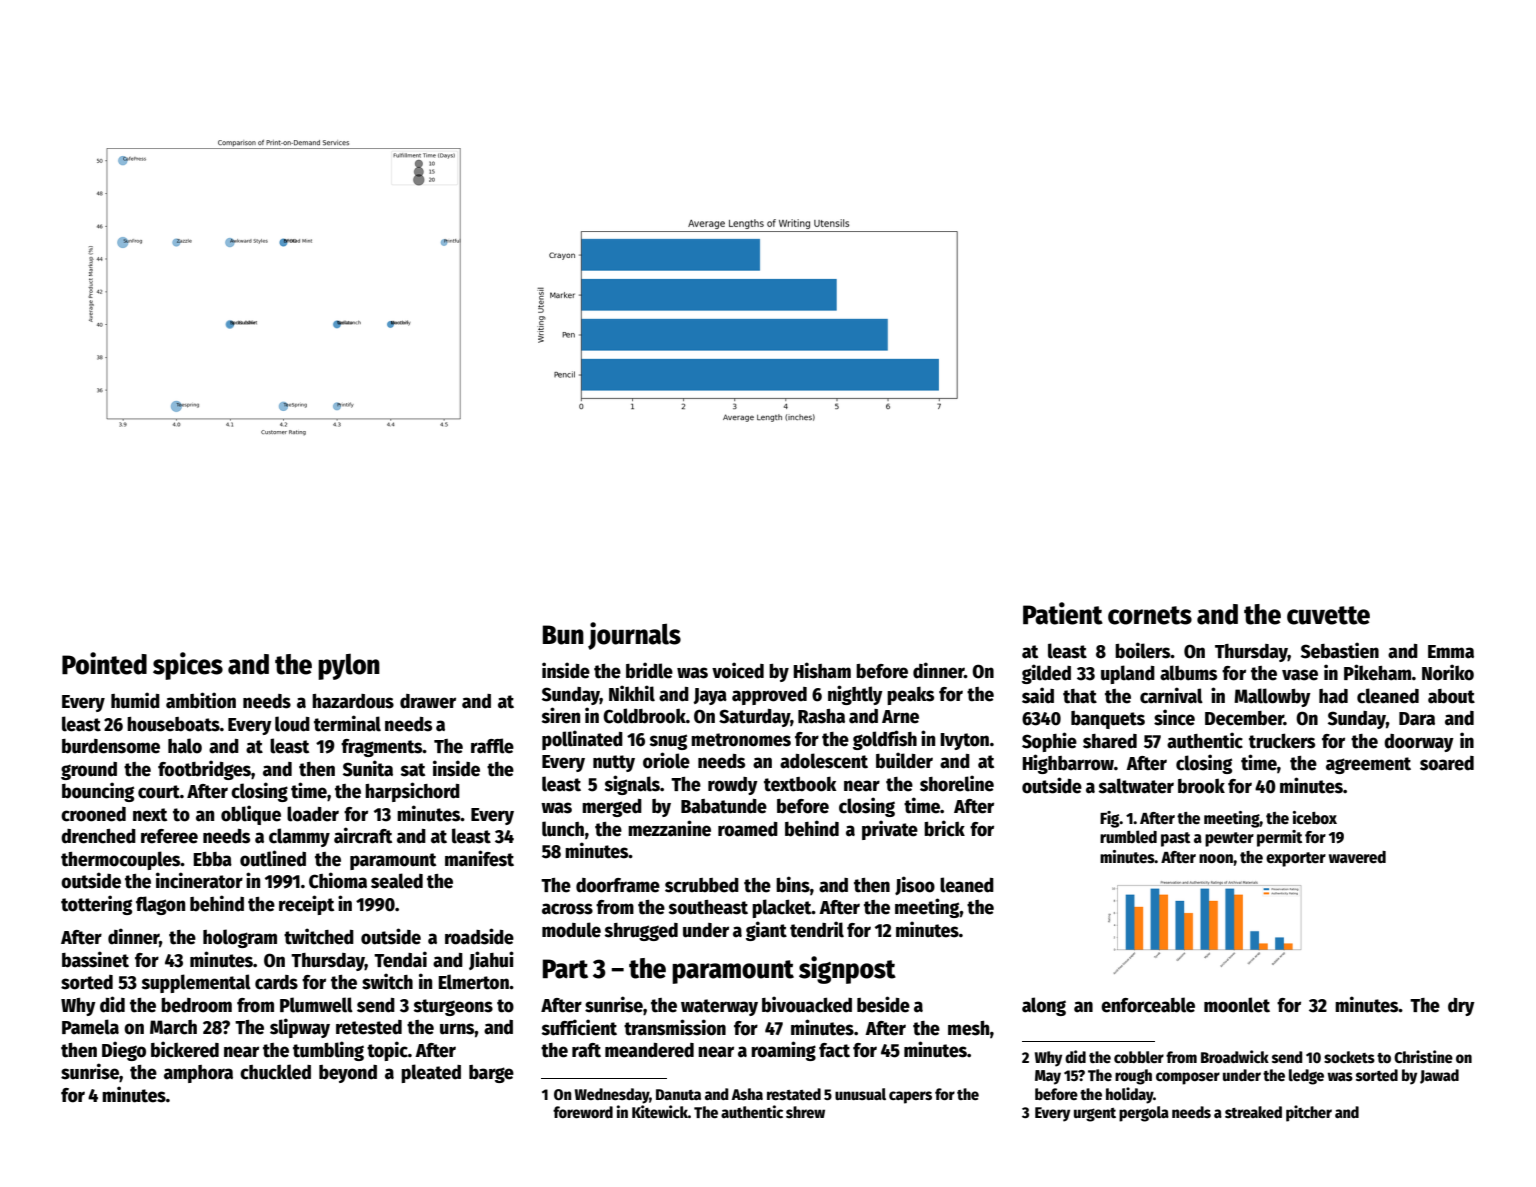 This document has height=1187, width=1536. What do you see at coordinates (1063, 613) in the document?
I see `Patient` at bounding box center [1063, 613].
